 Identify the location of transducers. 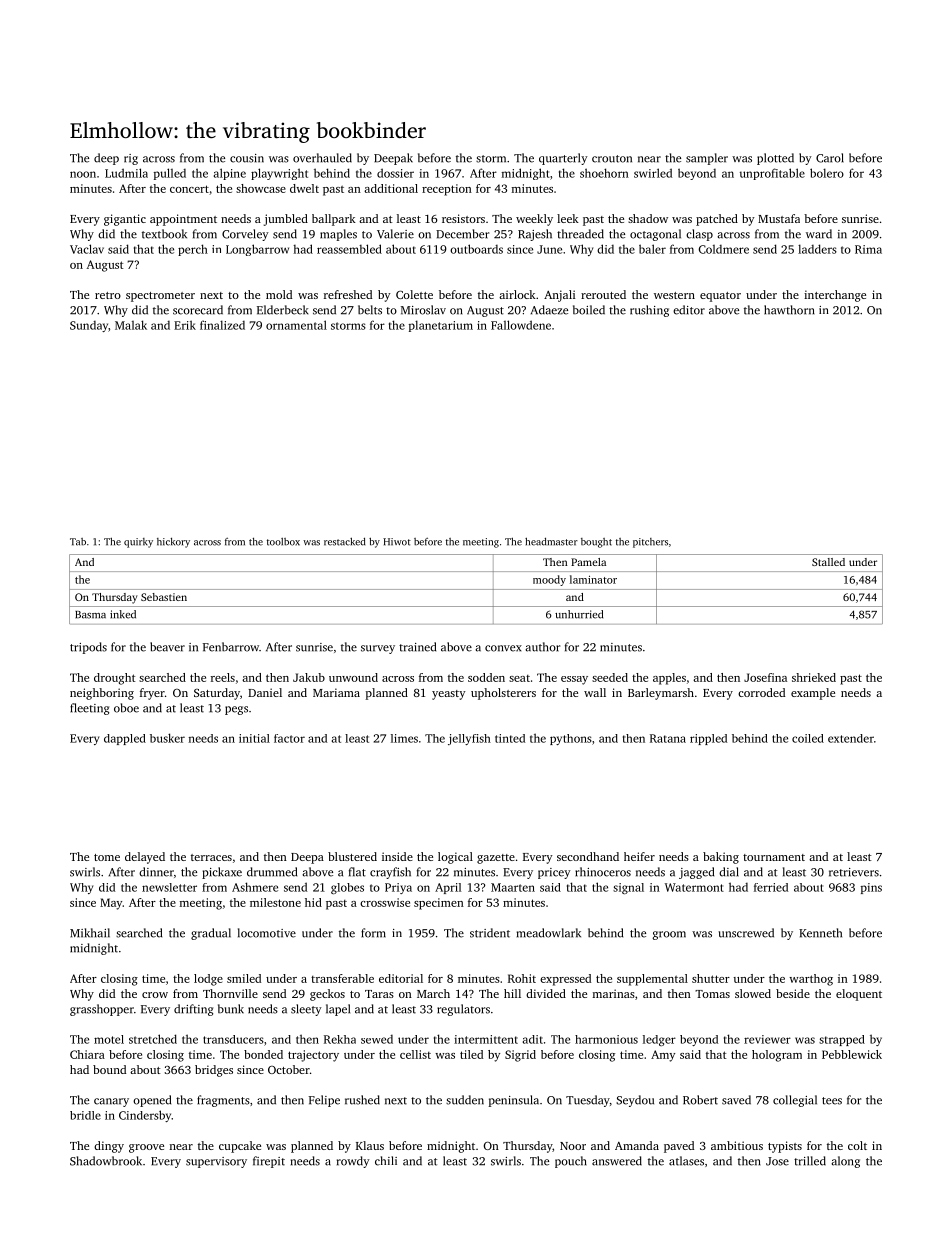
(233, 1039).
